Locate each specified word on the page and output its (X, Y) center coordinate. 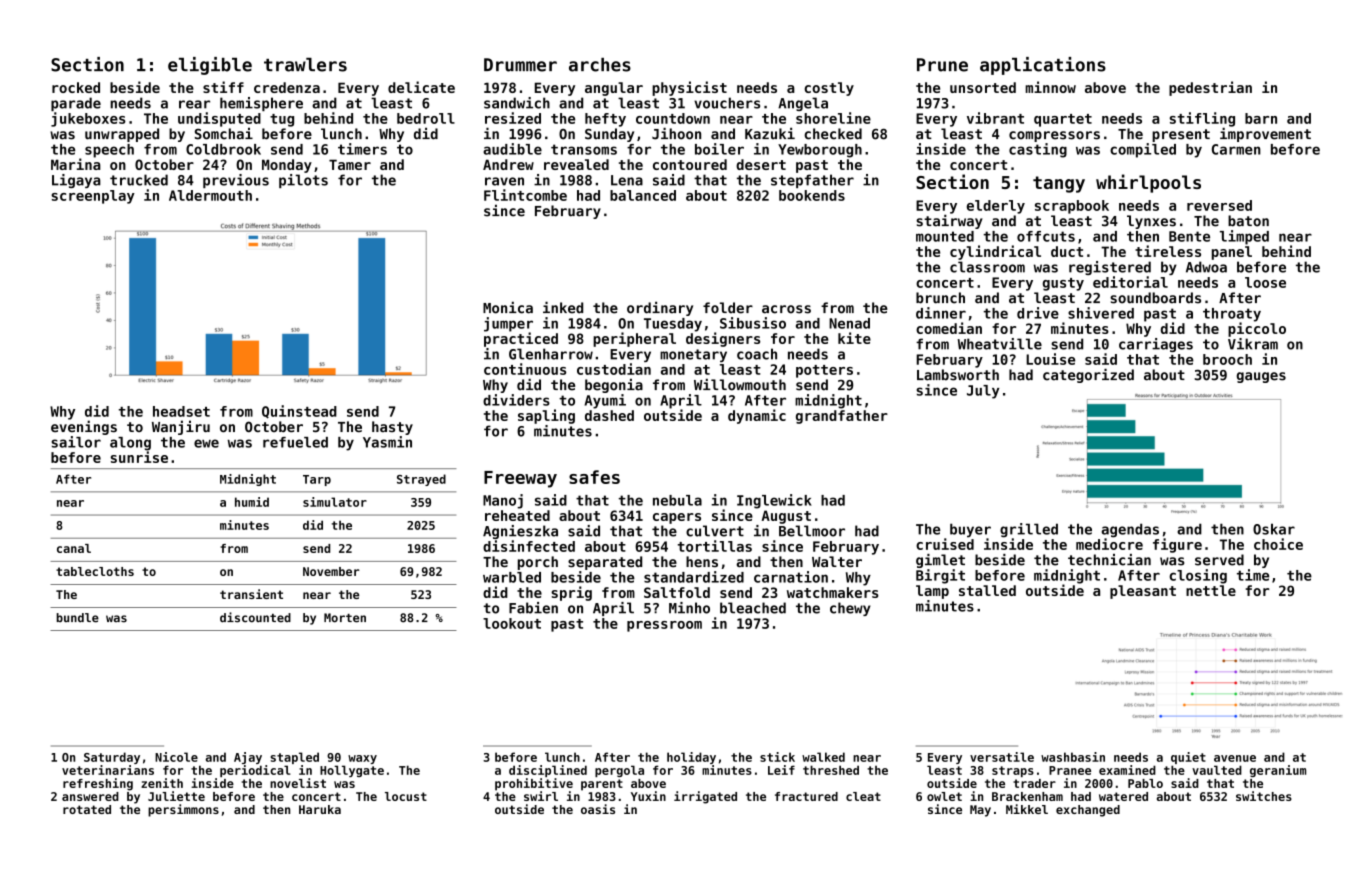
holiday (691, 758)
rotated (87, 809)
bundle (77, 618)
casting (1038, 150)
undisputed (219, 119)
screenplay (93, 197)
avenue (1235, 758)
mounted (945, 236)
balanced (643, 195)
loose (1265, 282)
